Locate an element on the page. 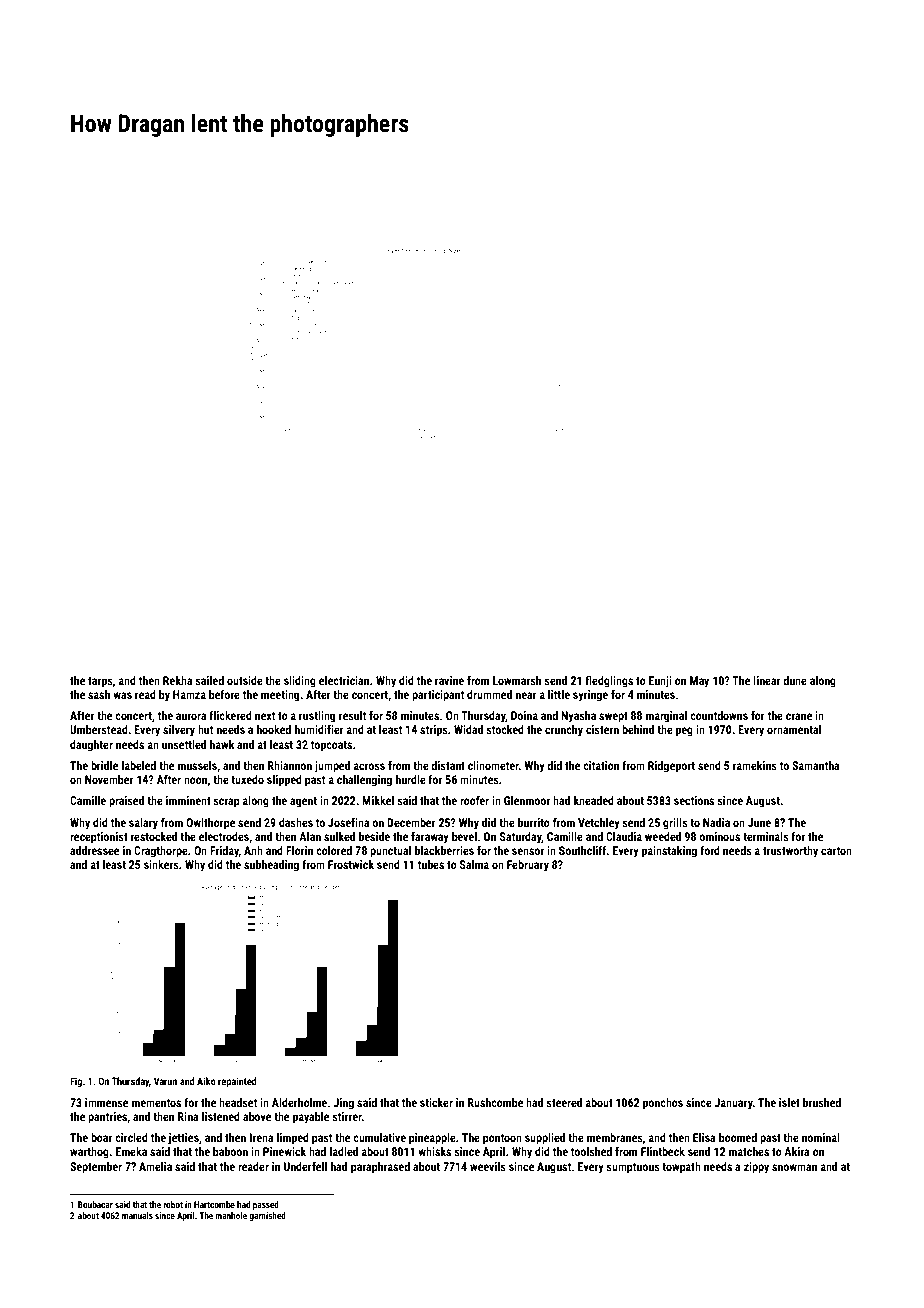 The height and width of the image is (1308, 924). peg is located at coordinates (684, 732).
